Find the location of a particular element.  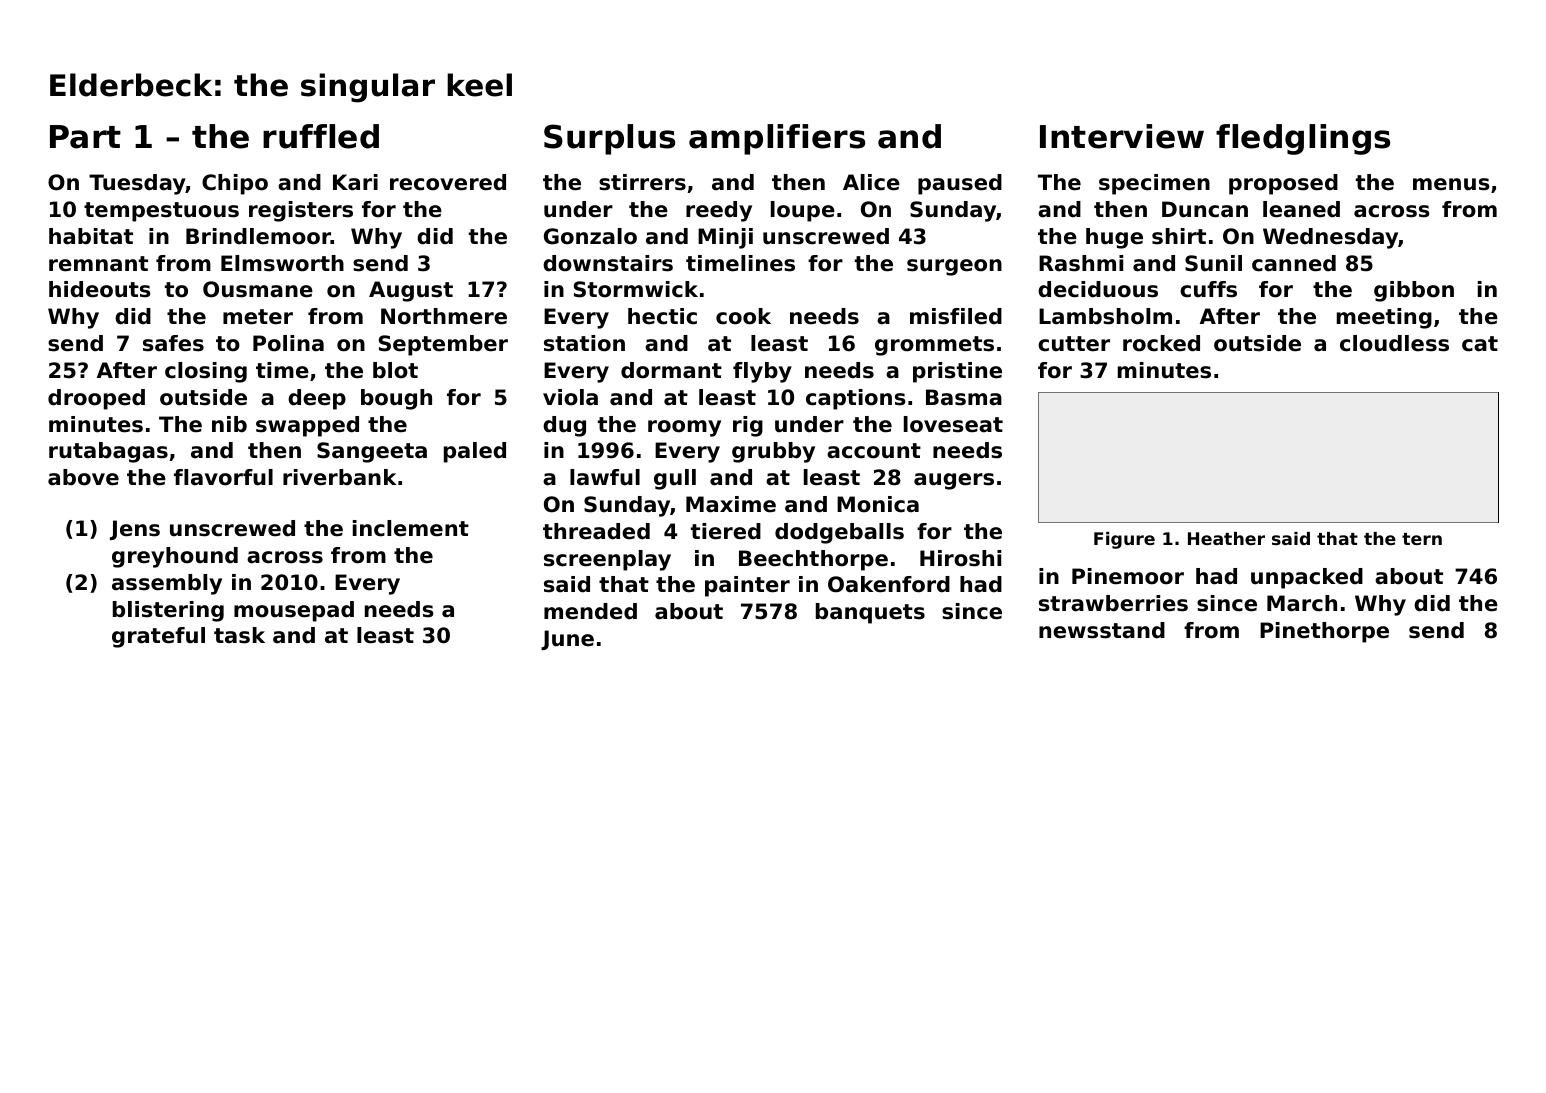

Part is located at coordinates (85, 137).
